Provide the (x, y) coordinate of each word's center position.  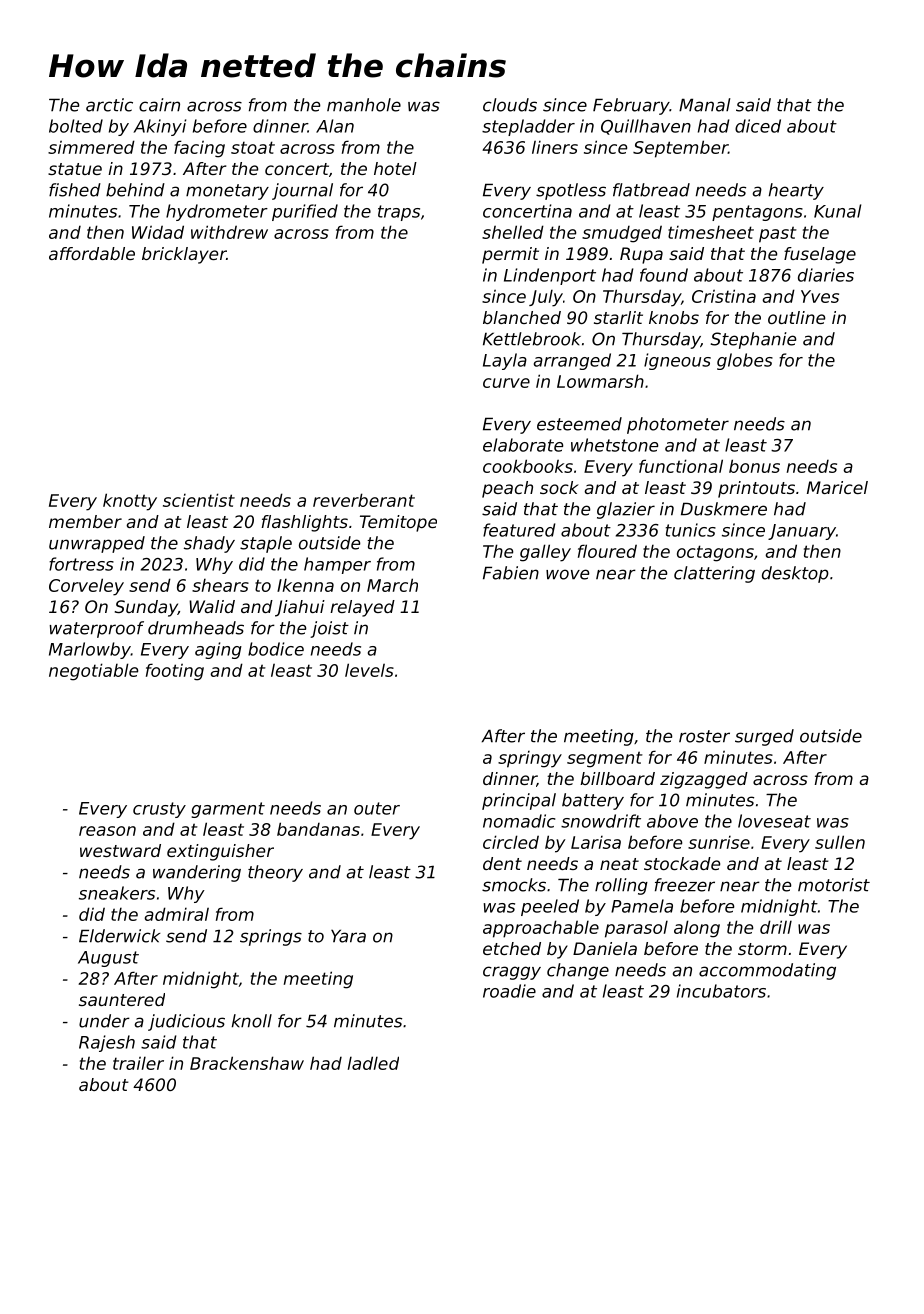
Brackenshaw (247, 1063)
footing (175, 672)
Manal (705, 105)
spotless (571, 191)
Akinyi (159, 127)
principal (519, 801)
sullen (840, 842)
